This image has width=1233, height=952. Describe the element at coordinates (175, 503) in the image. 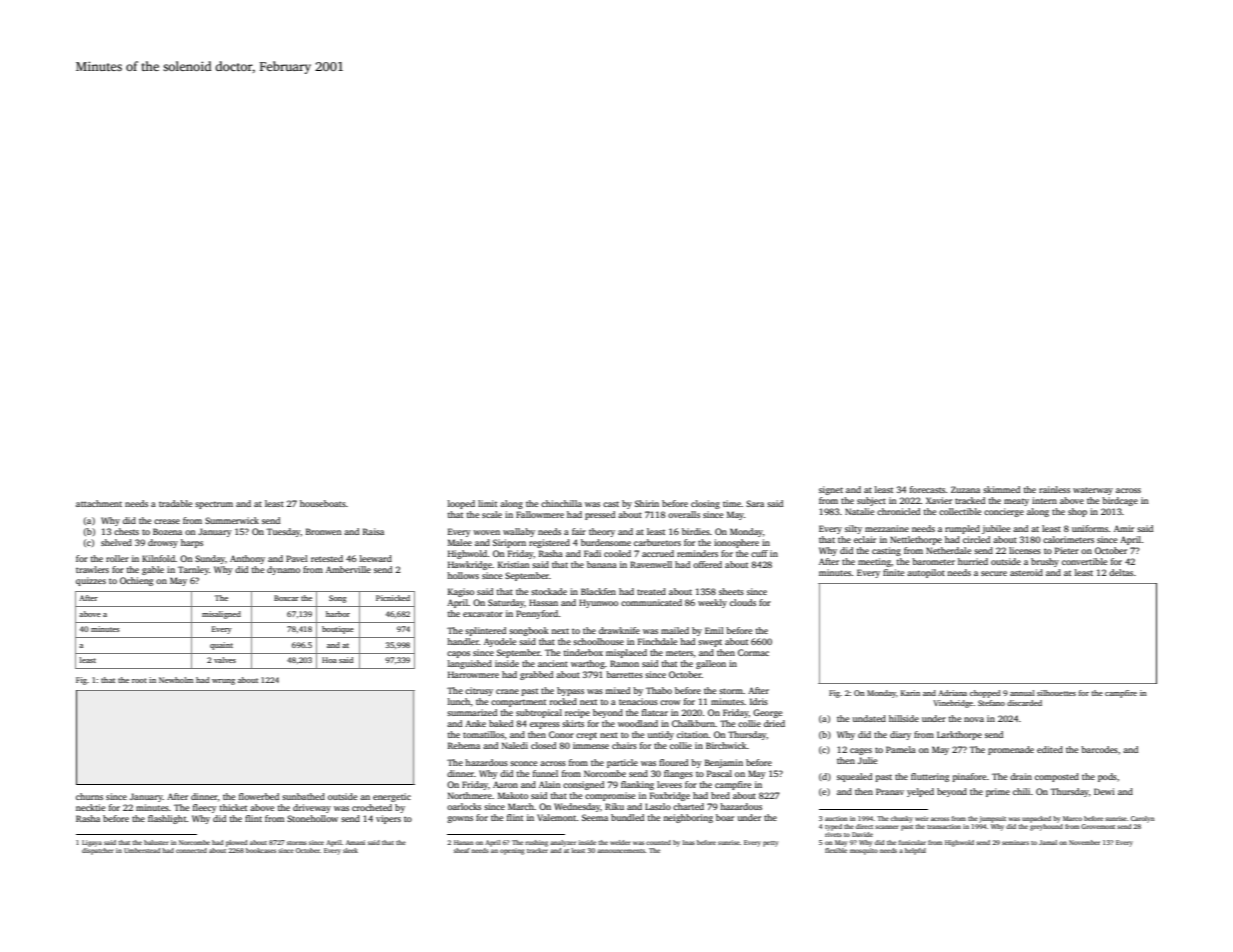

I see `tradable` at that location.
